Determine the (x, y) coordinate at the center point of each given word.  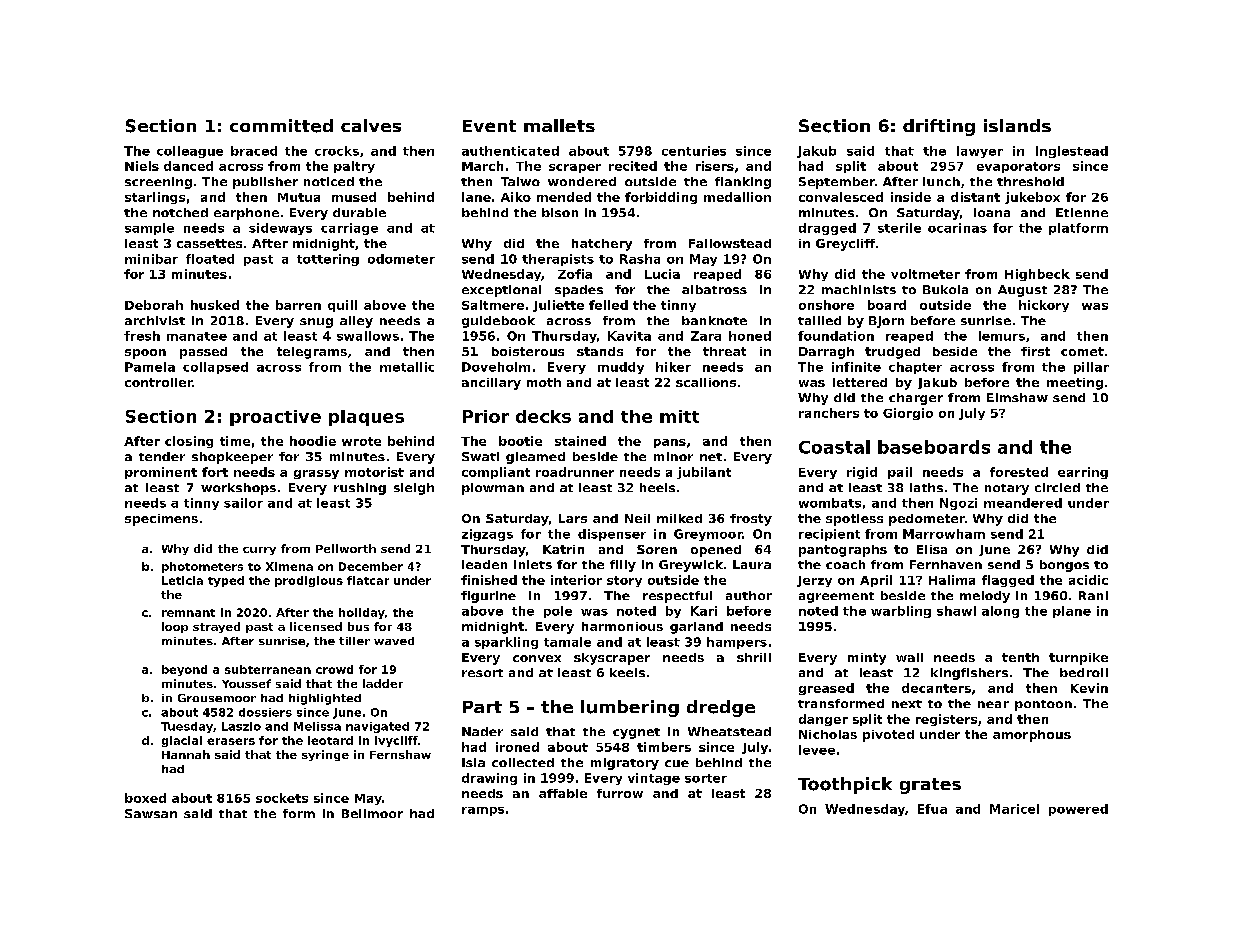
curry (259, 551)
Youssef (246, 683)
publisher (265, 183)
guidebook (498, 322)
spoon (145, 354)
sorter (706, 778)
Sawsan (151, 813)
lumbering (630, 708)
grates (930, 786)
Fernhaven (946, 564)
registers (946, 720)
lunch (941, 181)
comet (1082, 351)
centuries (694, 151)
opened (716, 551)
